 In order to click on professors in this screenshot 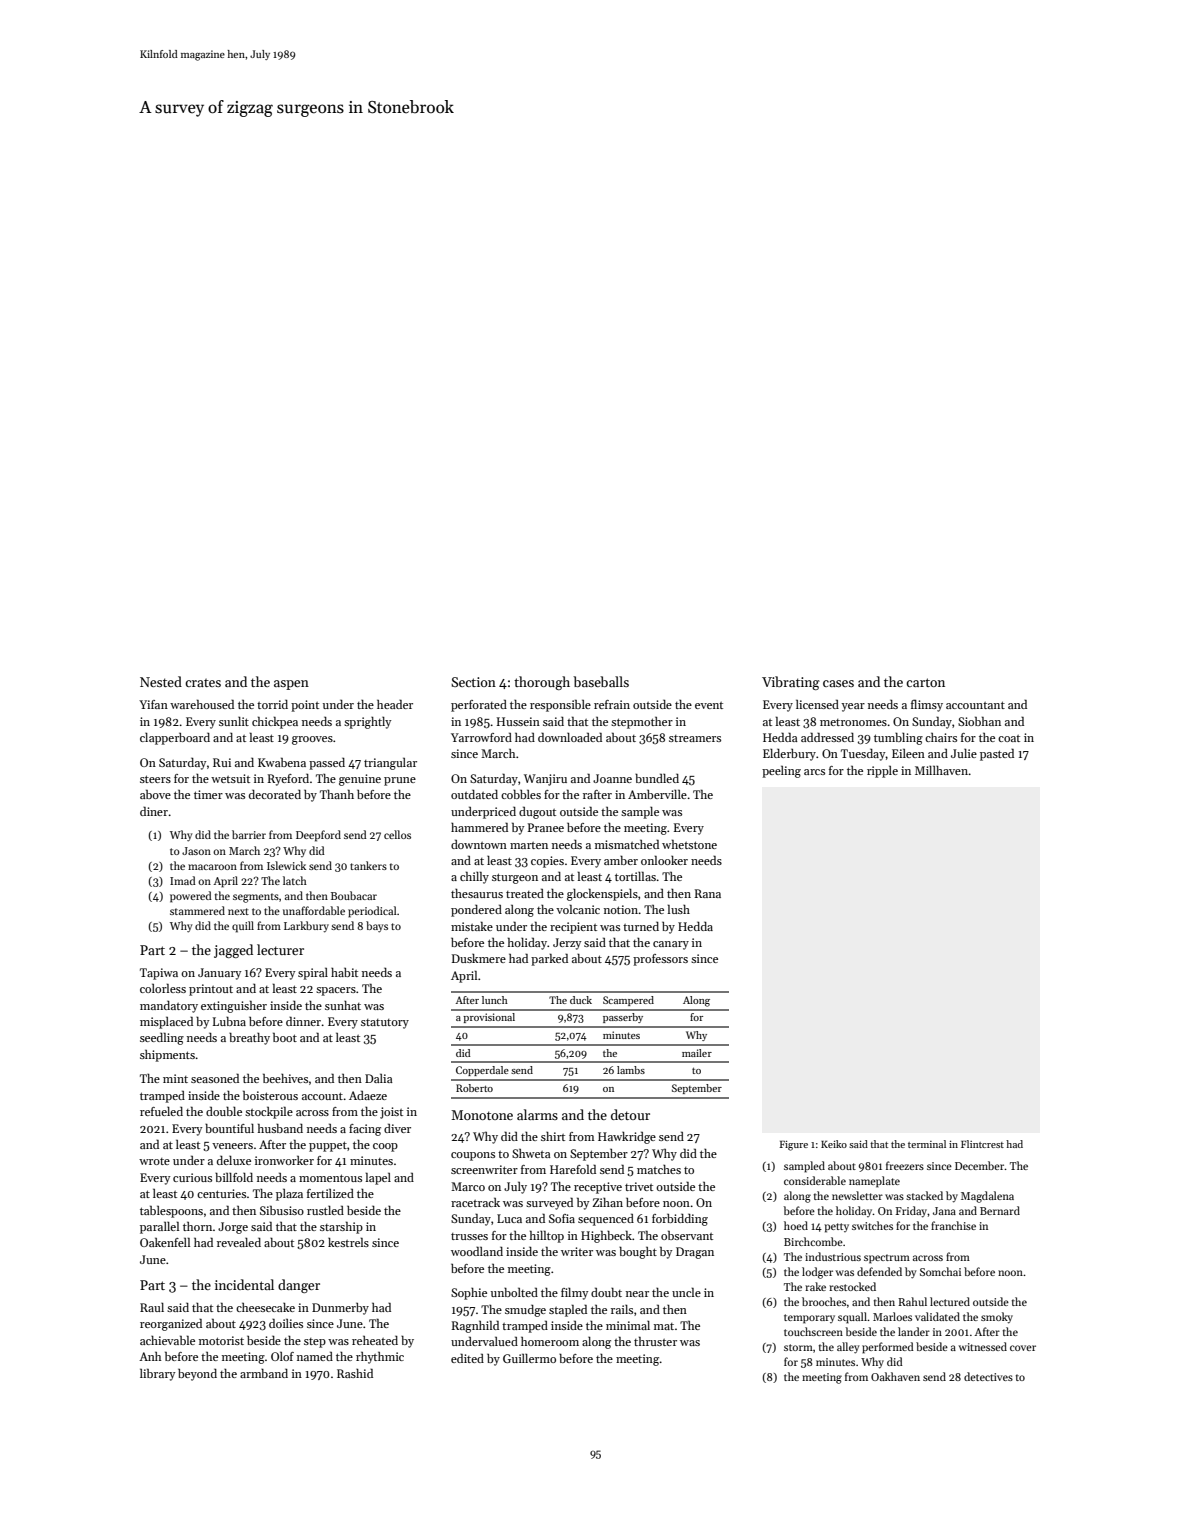, I will do `click(660, 960)`.
